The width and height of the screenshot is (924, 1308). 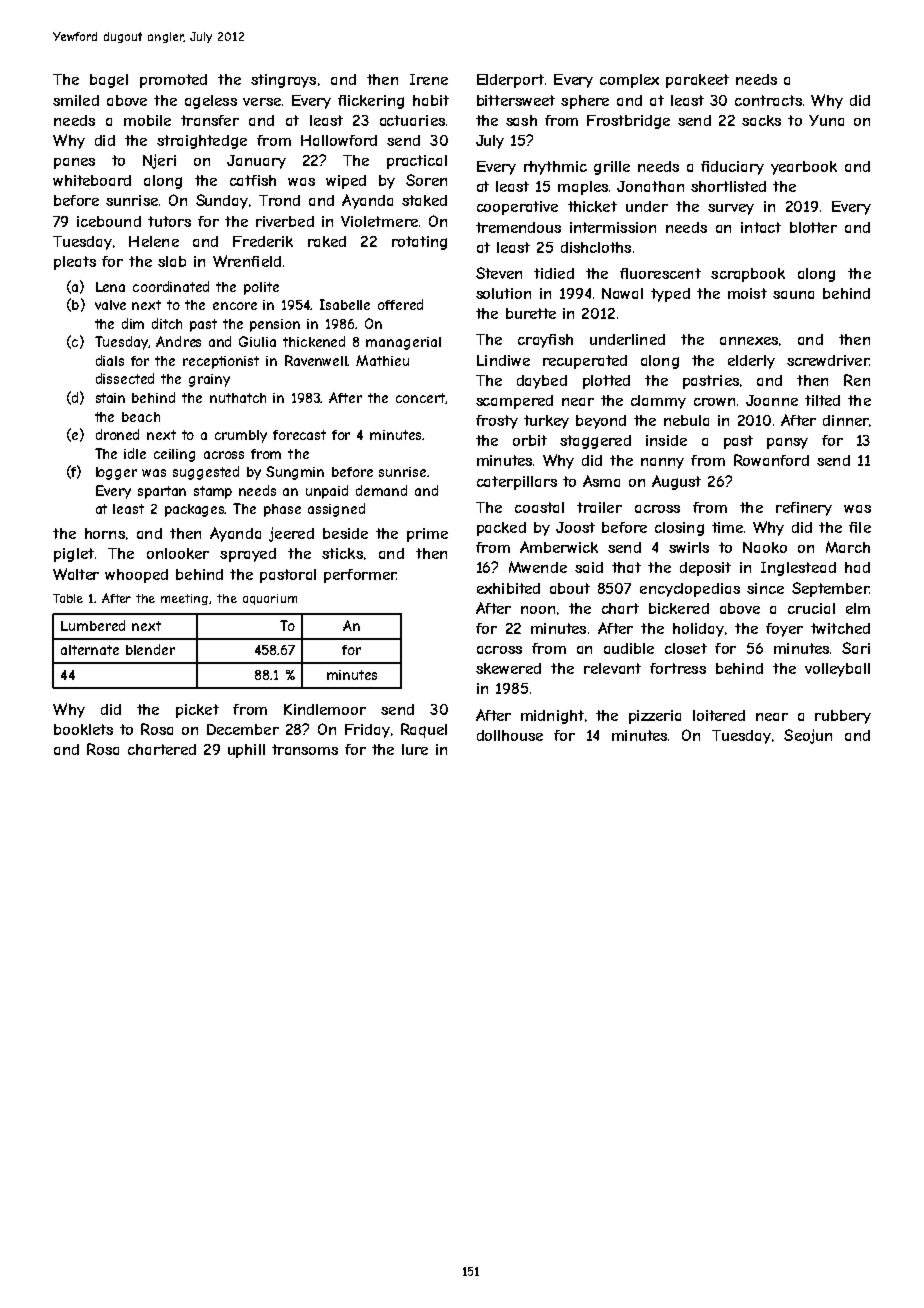 I want to click on pleats, so click(x=75, y=263).
